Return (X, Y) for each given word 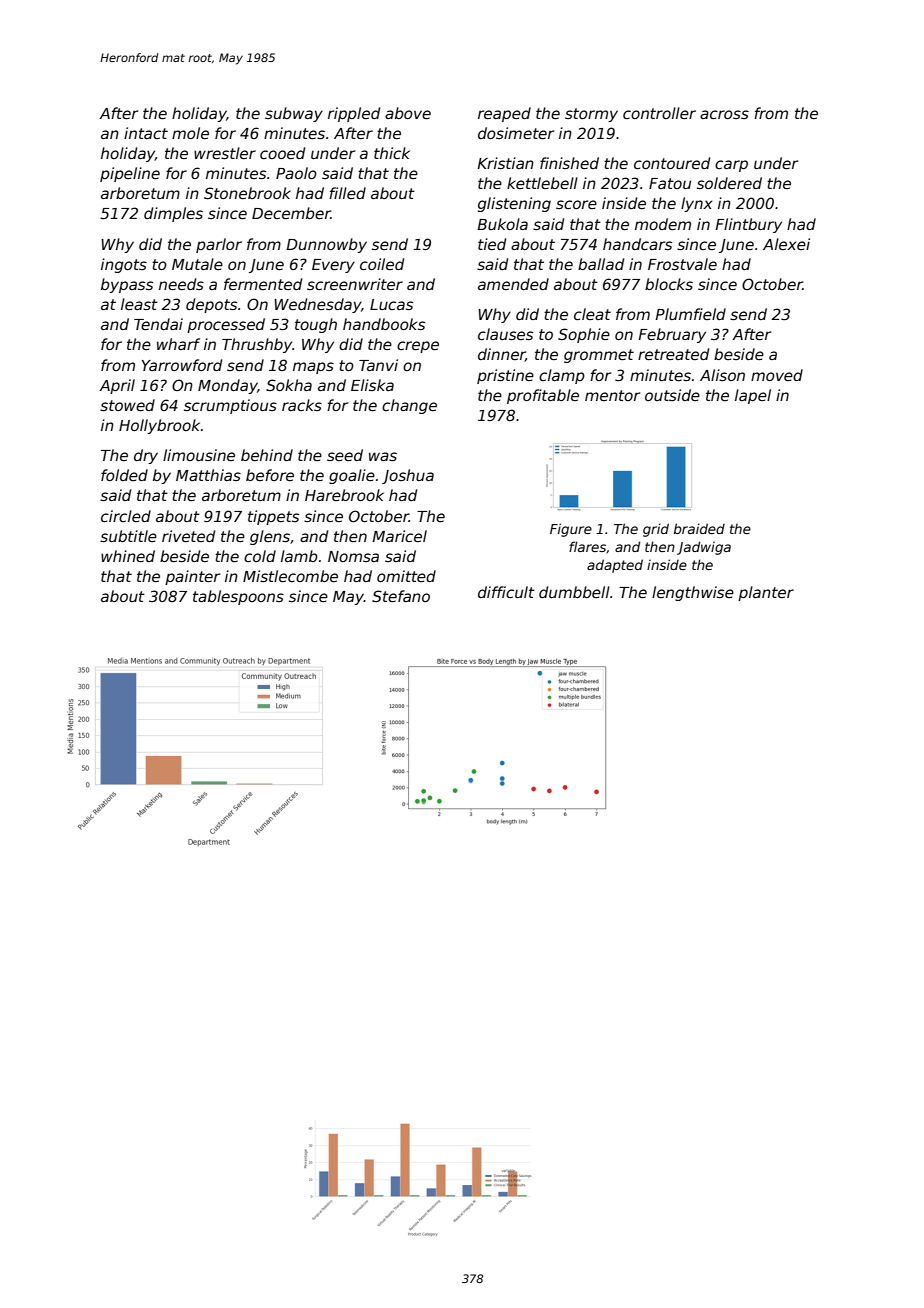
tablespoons (238, 597)
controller (659, 113)
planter (766, 593)
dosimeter (516, 133)
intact (146, 133)
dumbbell (574, 592)
